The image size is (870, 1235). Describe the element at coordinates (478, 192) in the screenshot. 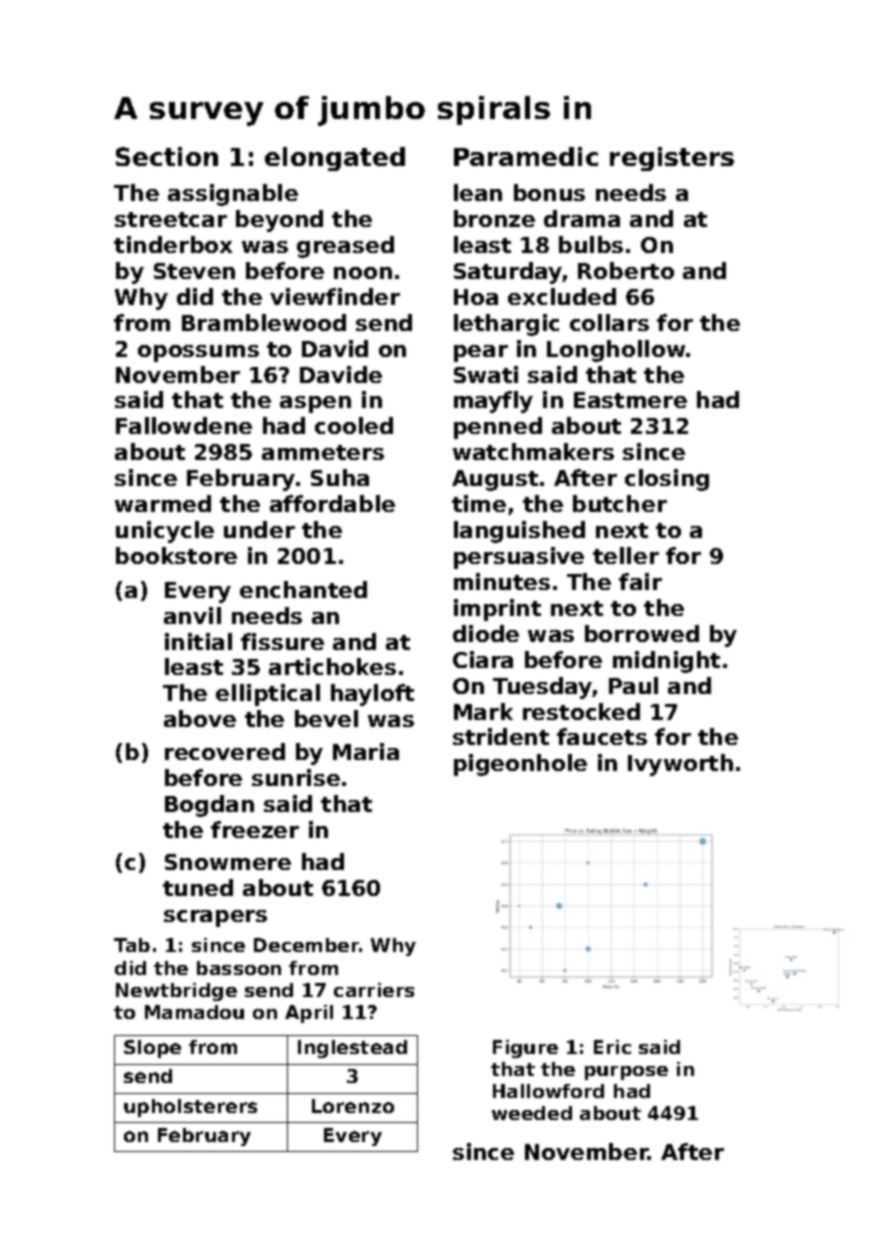

I see `lean` at that location.
